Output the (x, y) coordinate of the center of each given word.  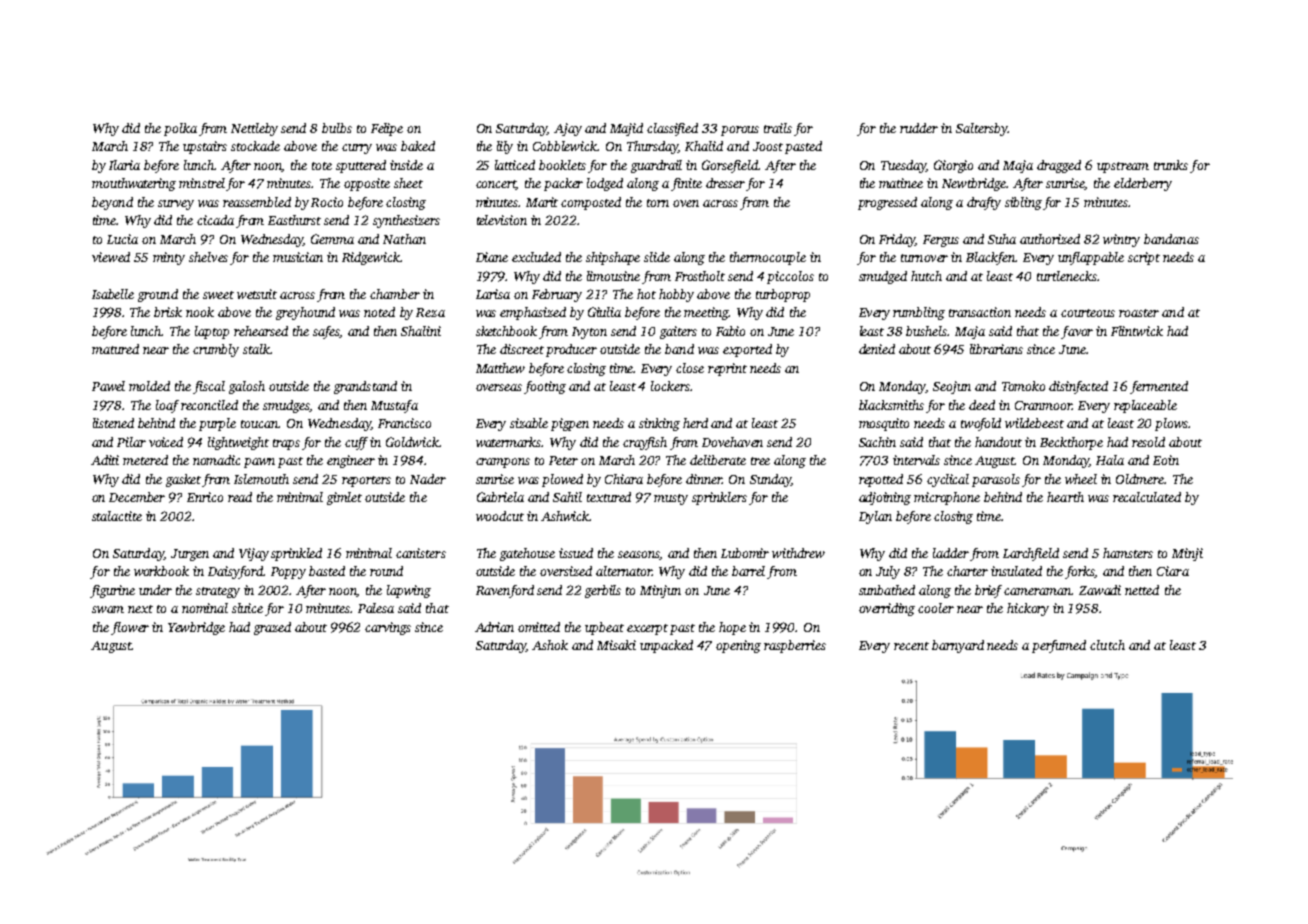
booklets (562, 165)
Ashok (550, 645)
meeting (706, 313)
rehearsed (261, 331)
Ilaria (124, 165)
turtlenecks (1067, 276)
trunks (1171, 165)
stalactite (117, 516)
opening (738, 646)
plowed (562, 480)
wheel (1081, 479)
